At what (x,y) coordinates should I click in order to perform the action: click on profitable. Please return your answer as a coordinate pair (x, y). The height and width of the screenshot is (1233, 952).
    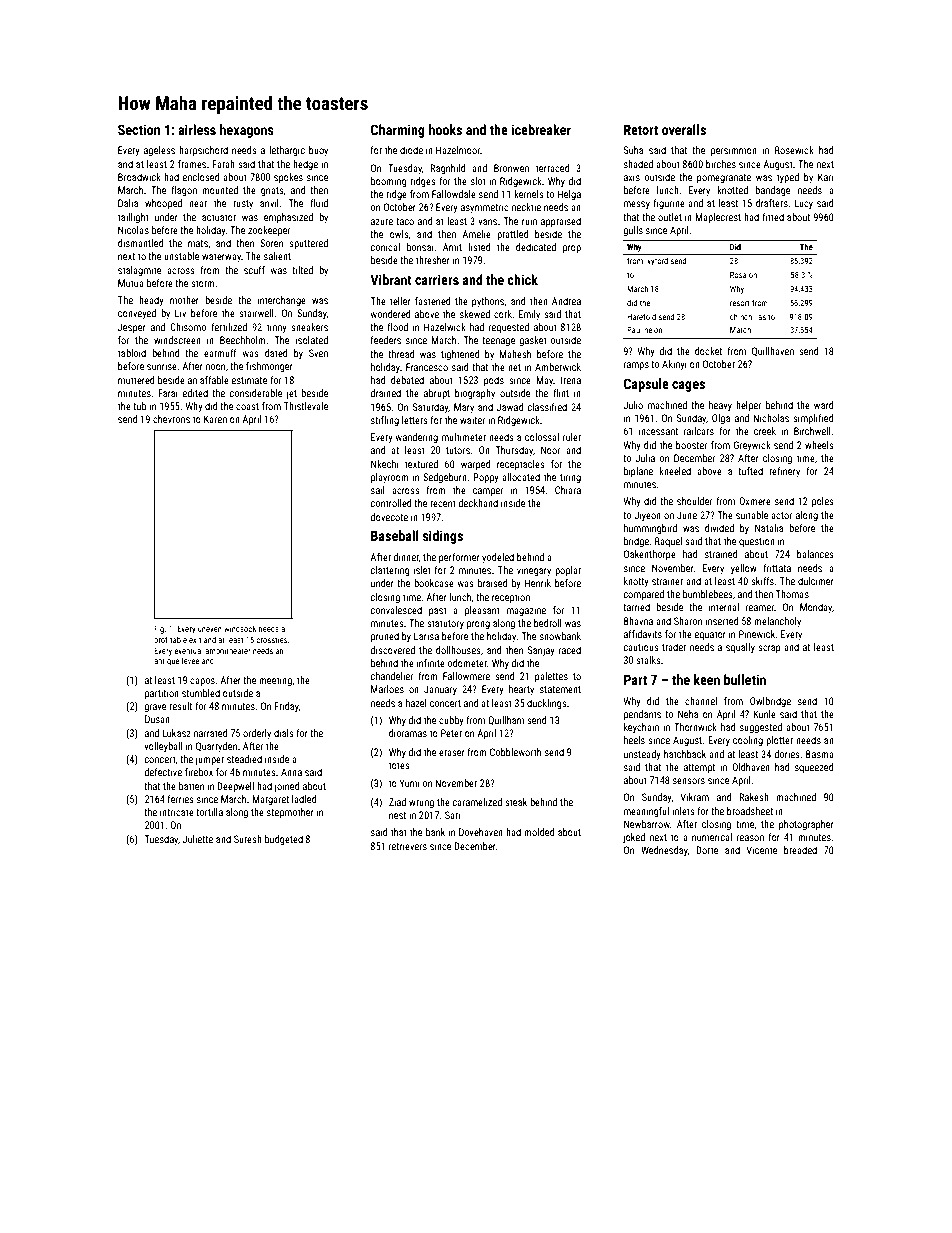
    Looking at the image, I should click on (170, 640).
